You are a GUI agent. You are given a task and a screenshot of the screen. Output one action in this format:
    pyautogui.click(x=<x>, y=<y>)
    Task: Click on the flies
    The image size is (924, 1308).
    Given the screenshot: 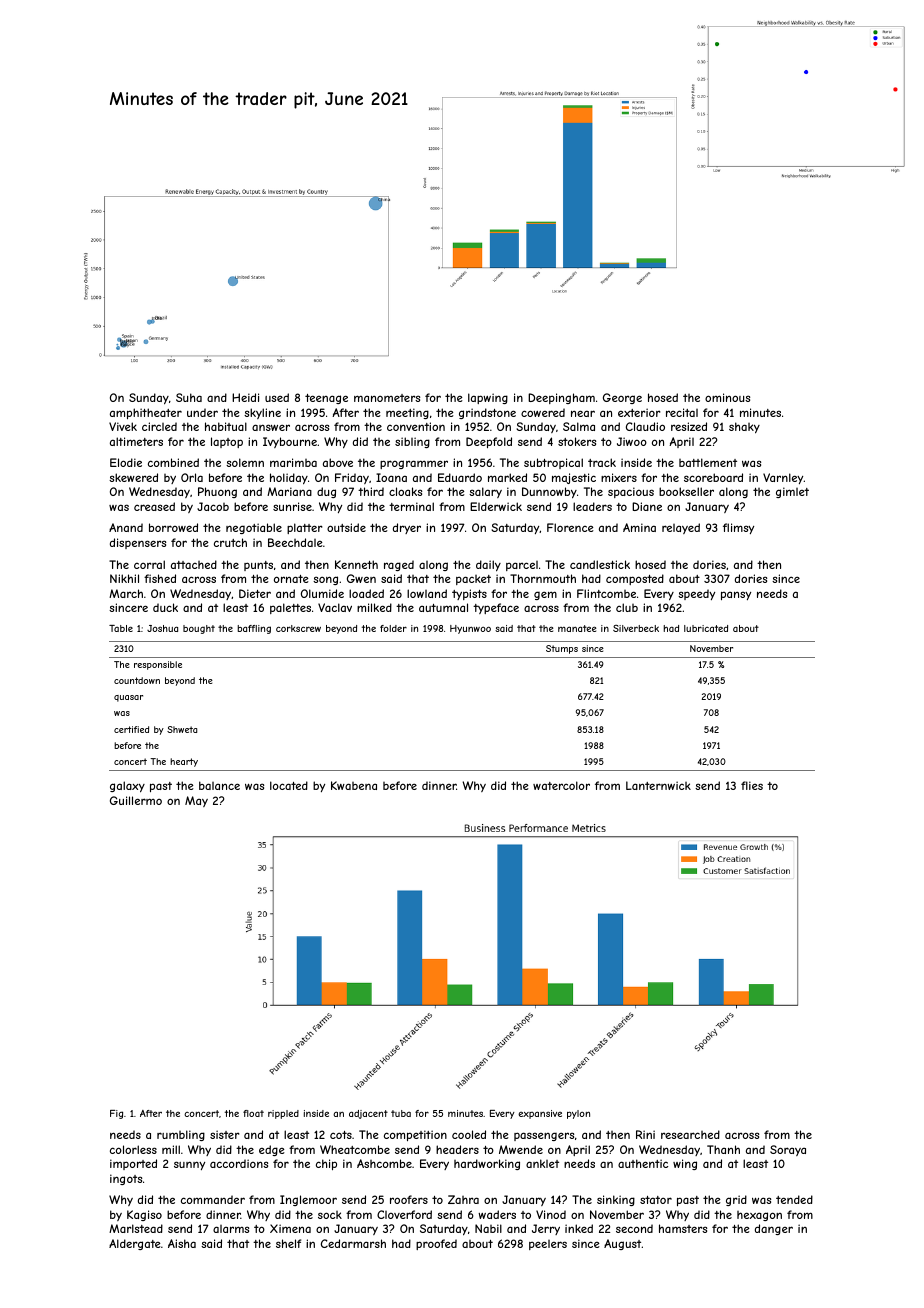 What is the action you would take?
    pyautogui.click(x=752, y=785)
